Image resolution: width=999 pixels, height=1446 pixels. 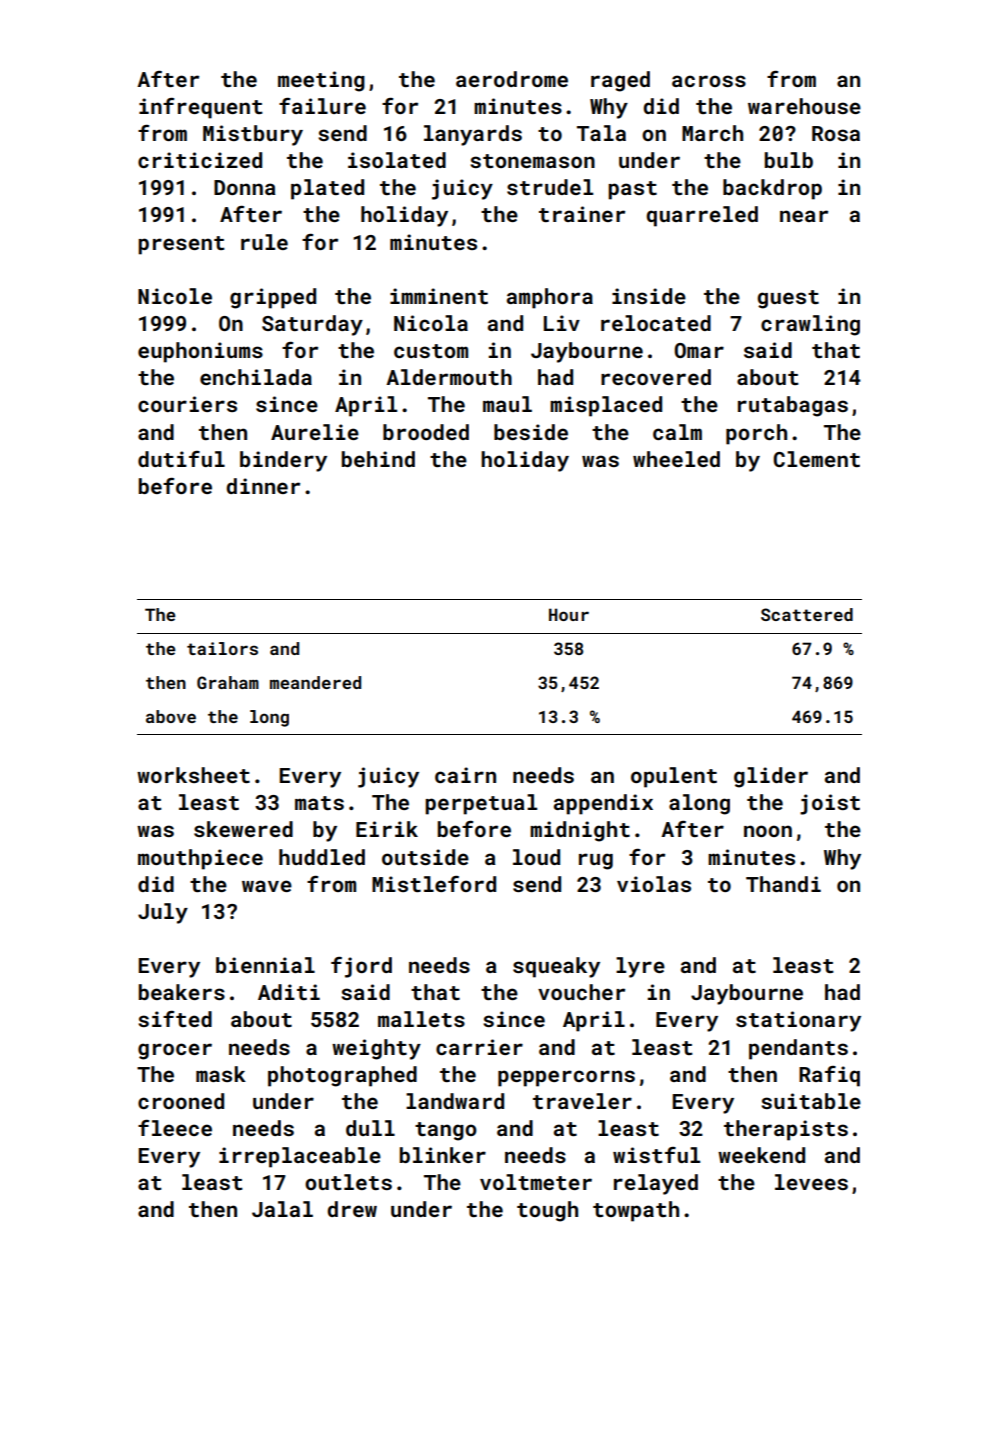 What do you see at coordinates (289, 992) in the screenshot?
I see `Aditi` at bounding box center [289, 992].
